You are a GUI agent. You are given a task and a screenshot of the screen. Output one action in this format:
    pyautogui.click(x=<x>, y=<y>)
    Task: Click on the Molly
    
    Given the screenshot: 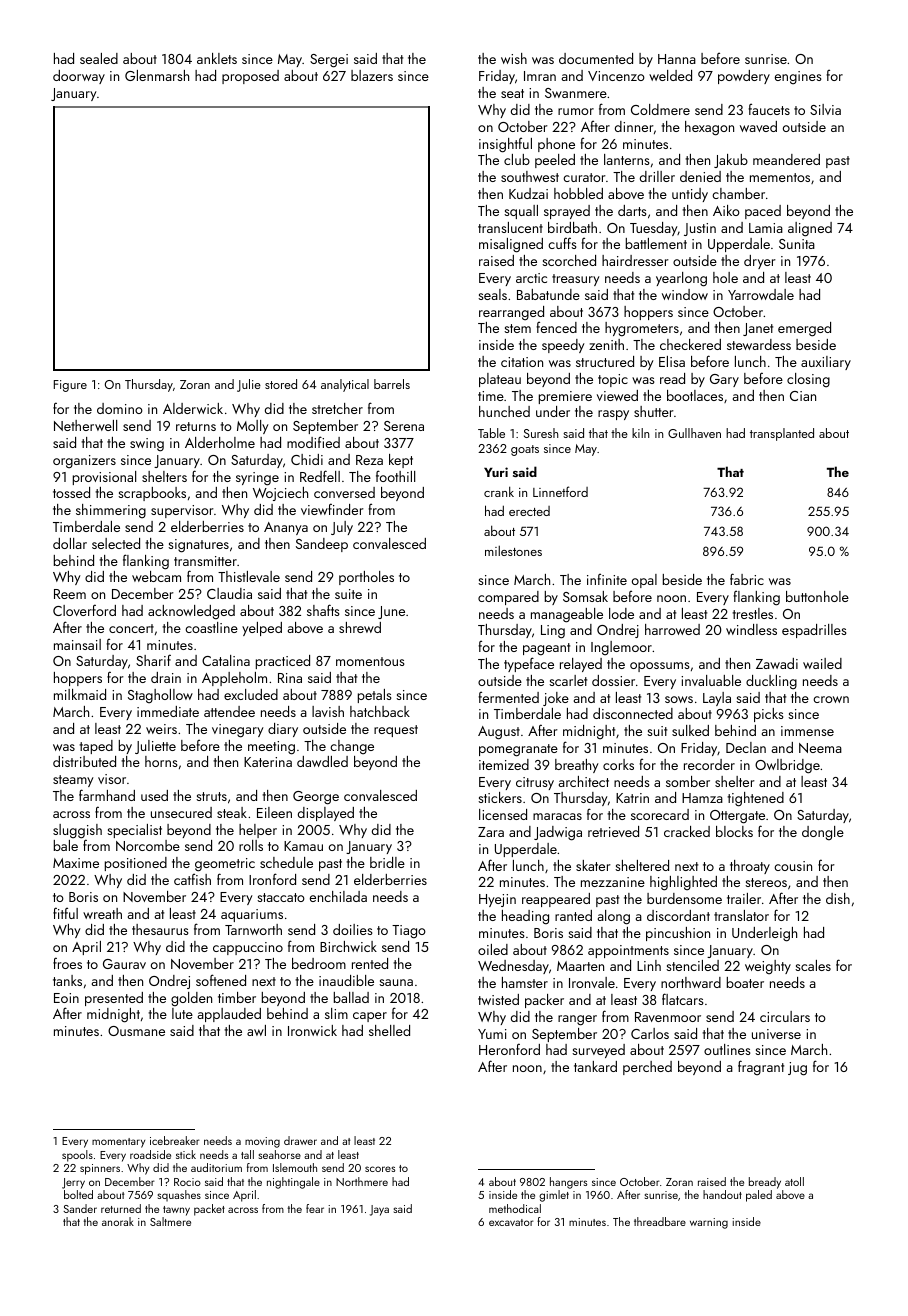 What is the action you would take?
    pyautogui.click(x=253, y=427)
